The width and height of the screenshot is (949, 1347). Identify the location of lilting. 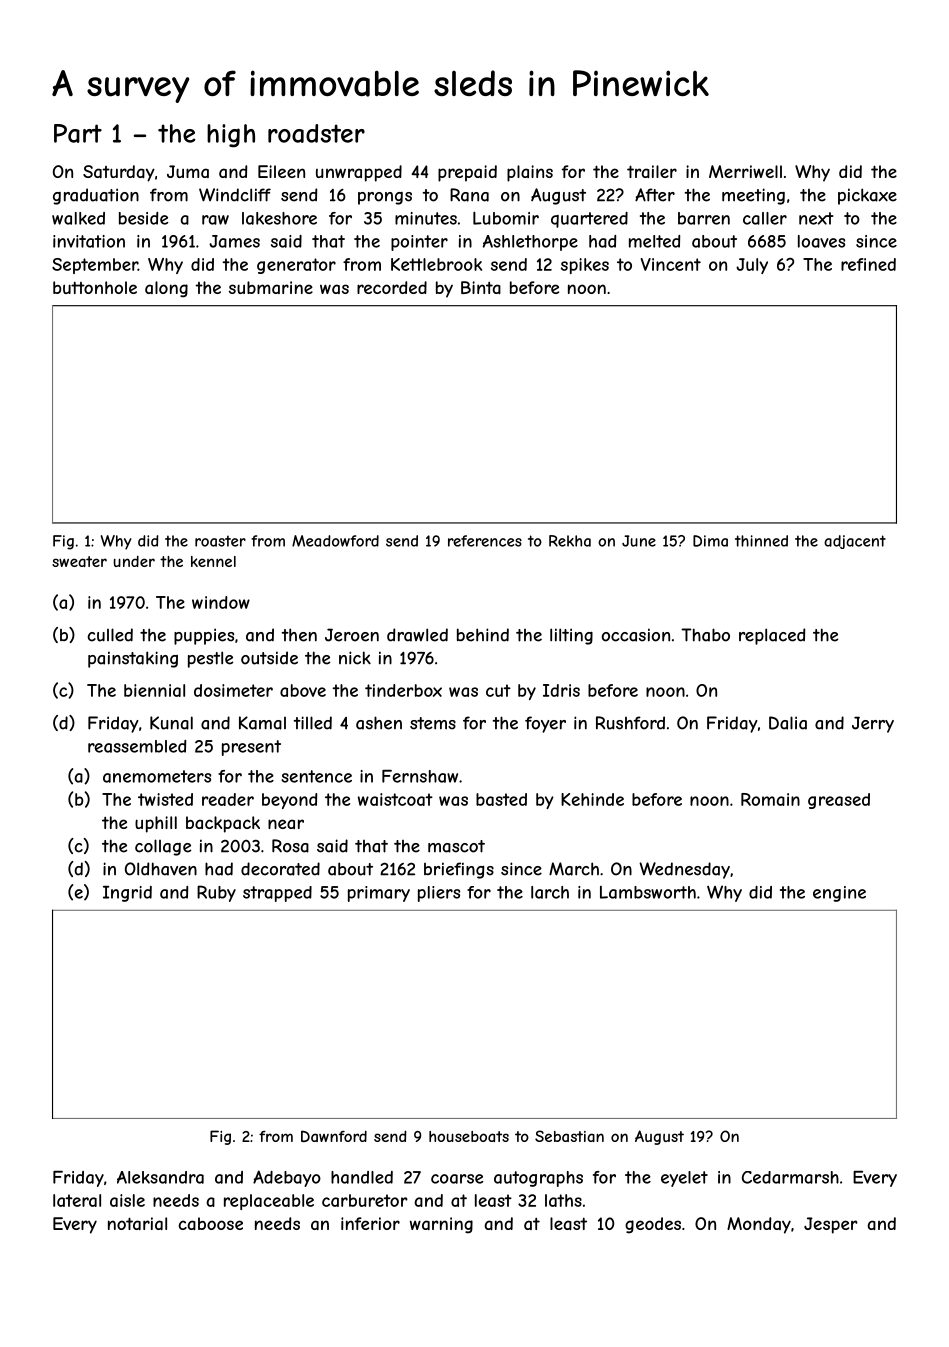
(571, 636).
